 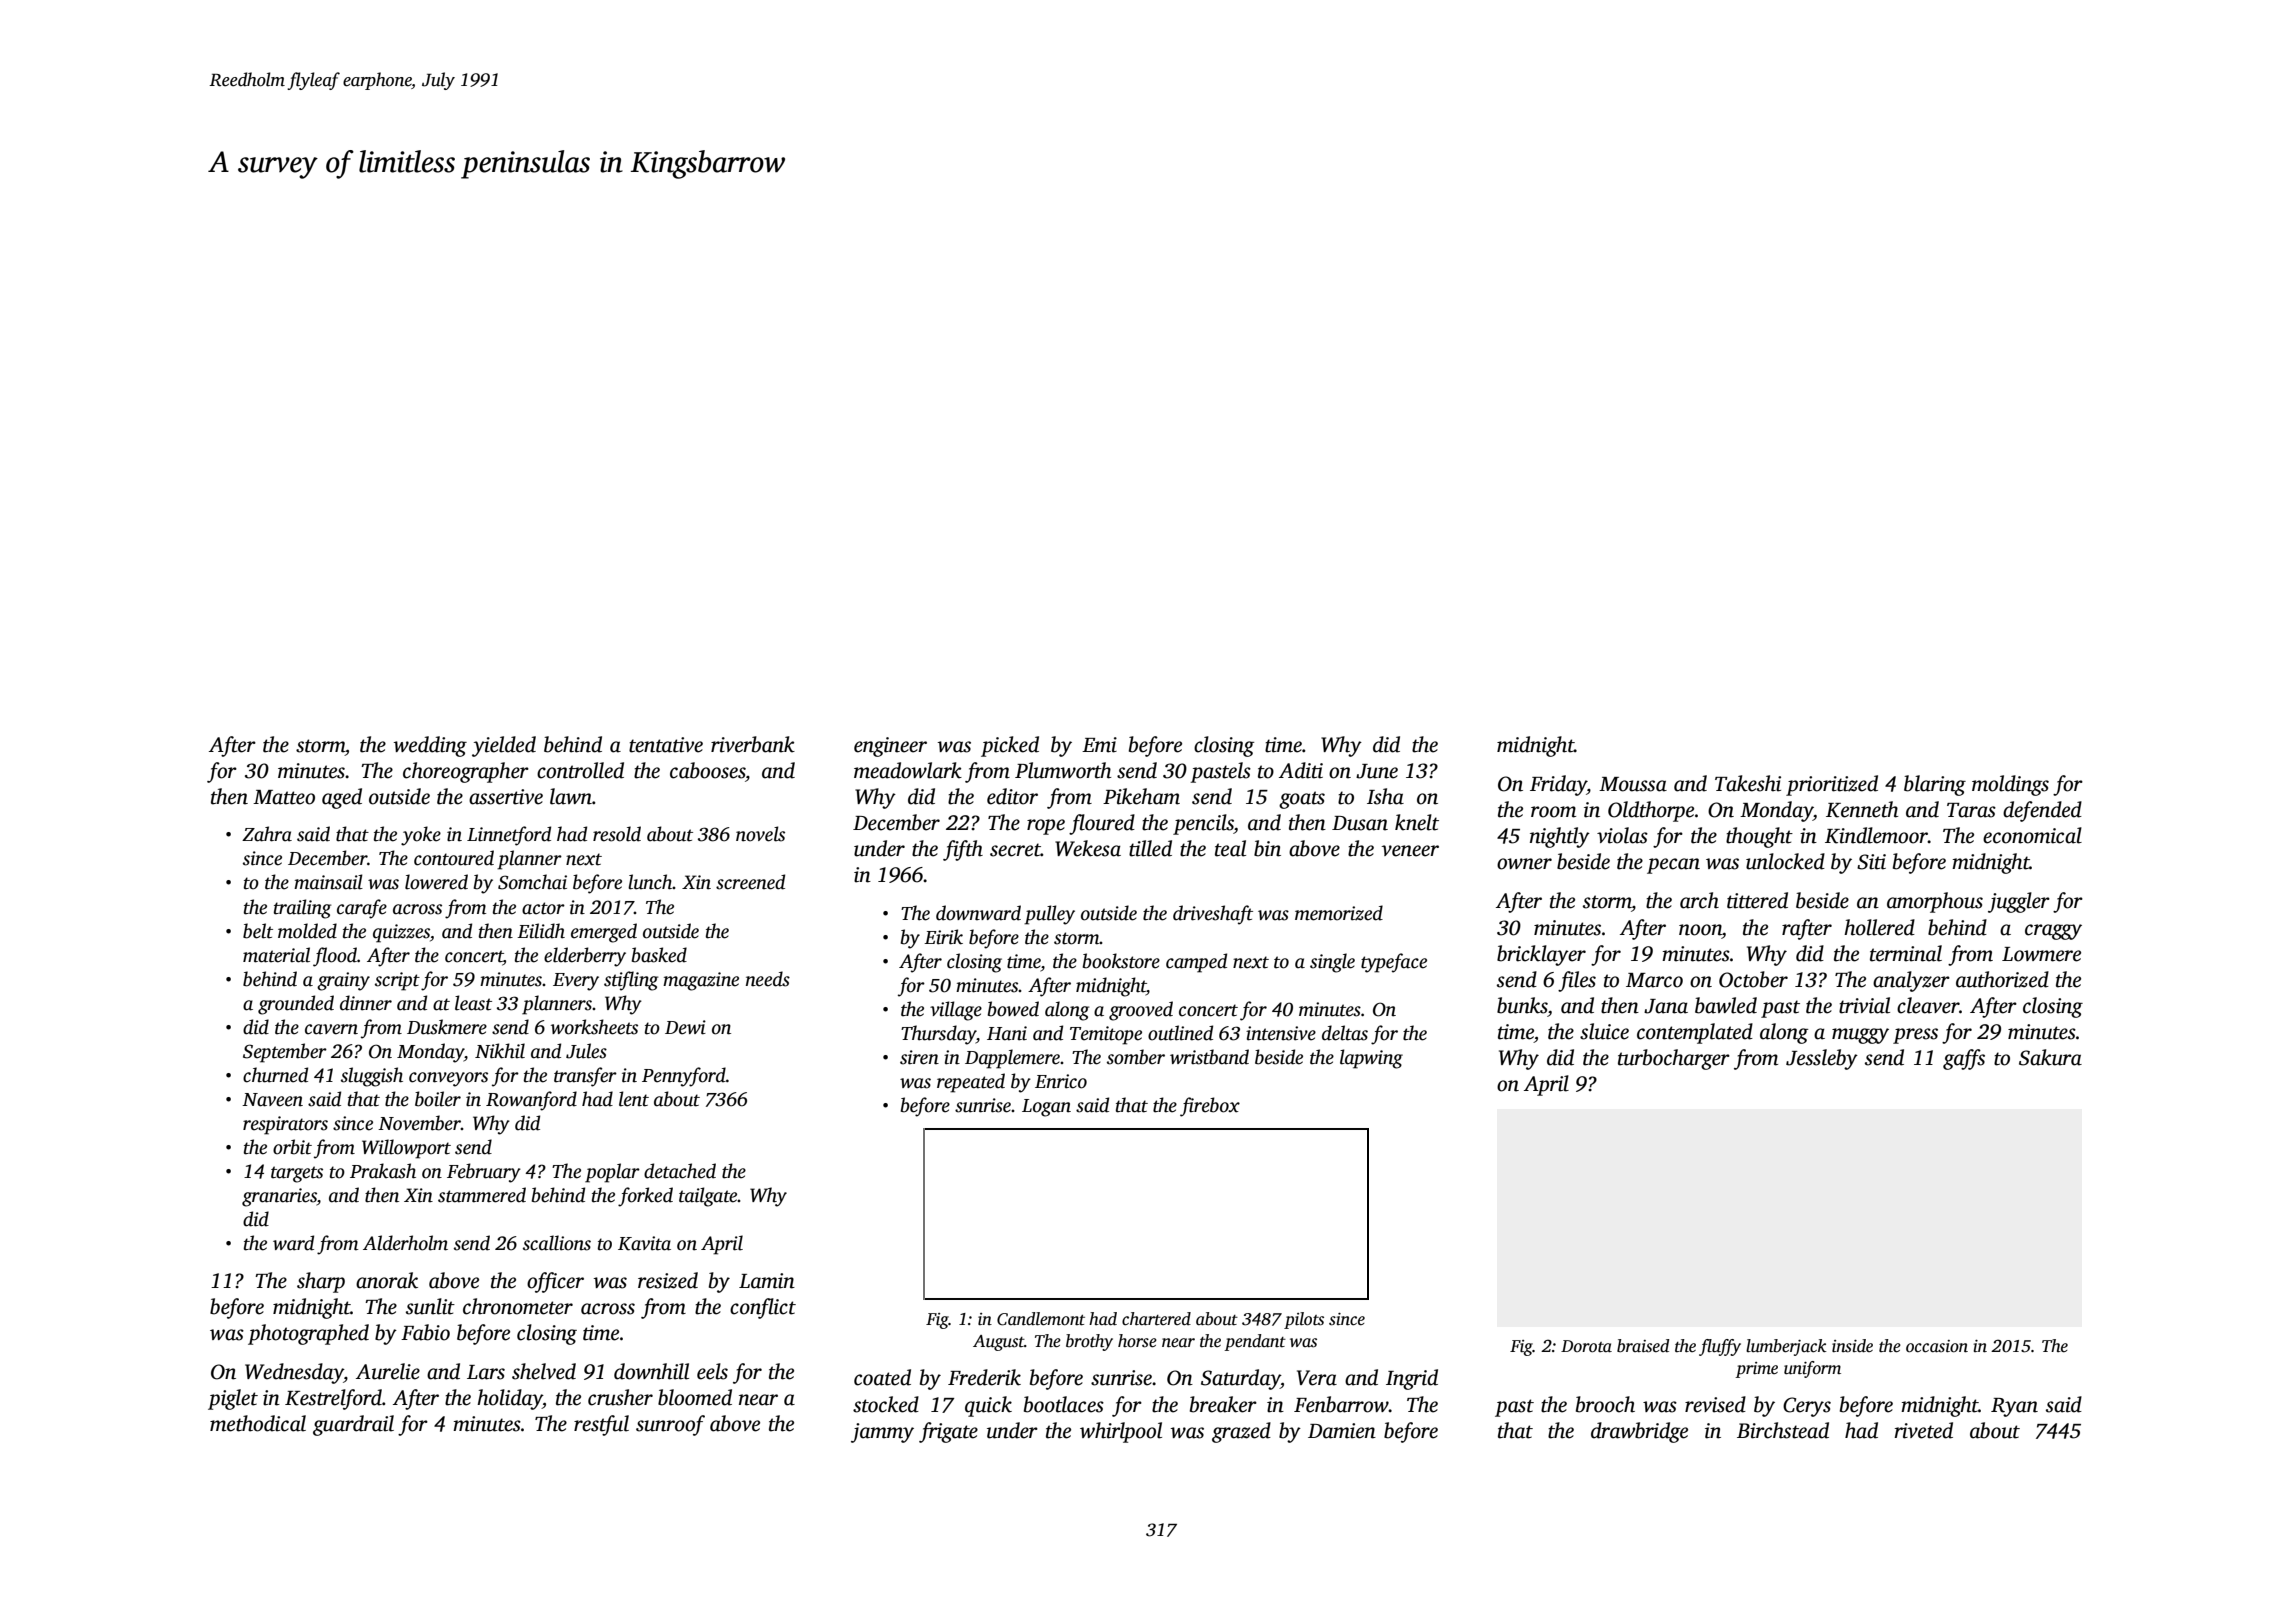 I want to click on Dorota, so click(x=1586, y=1346).
